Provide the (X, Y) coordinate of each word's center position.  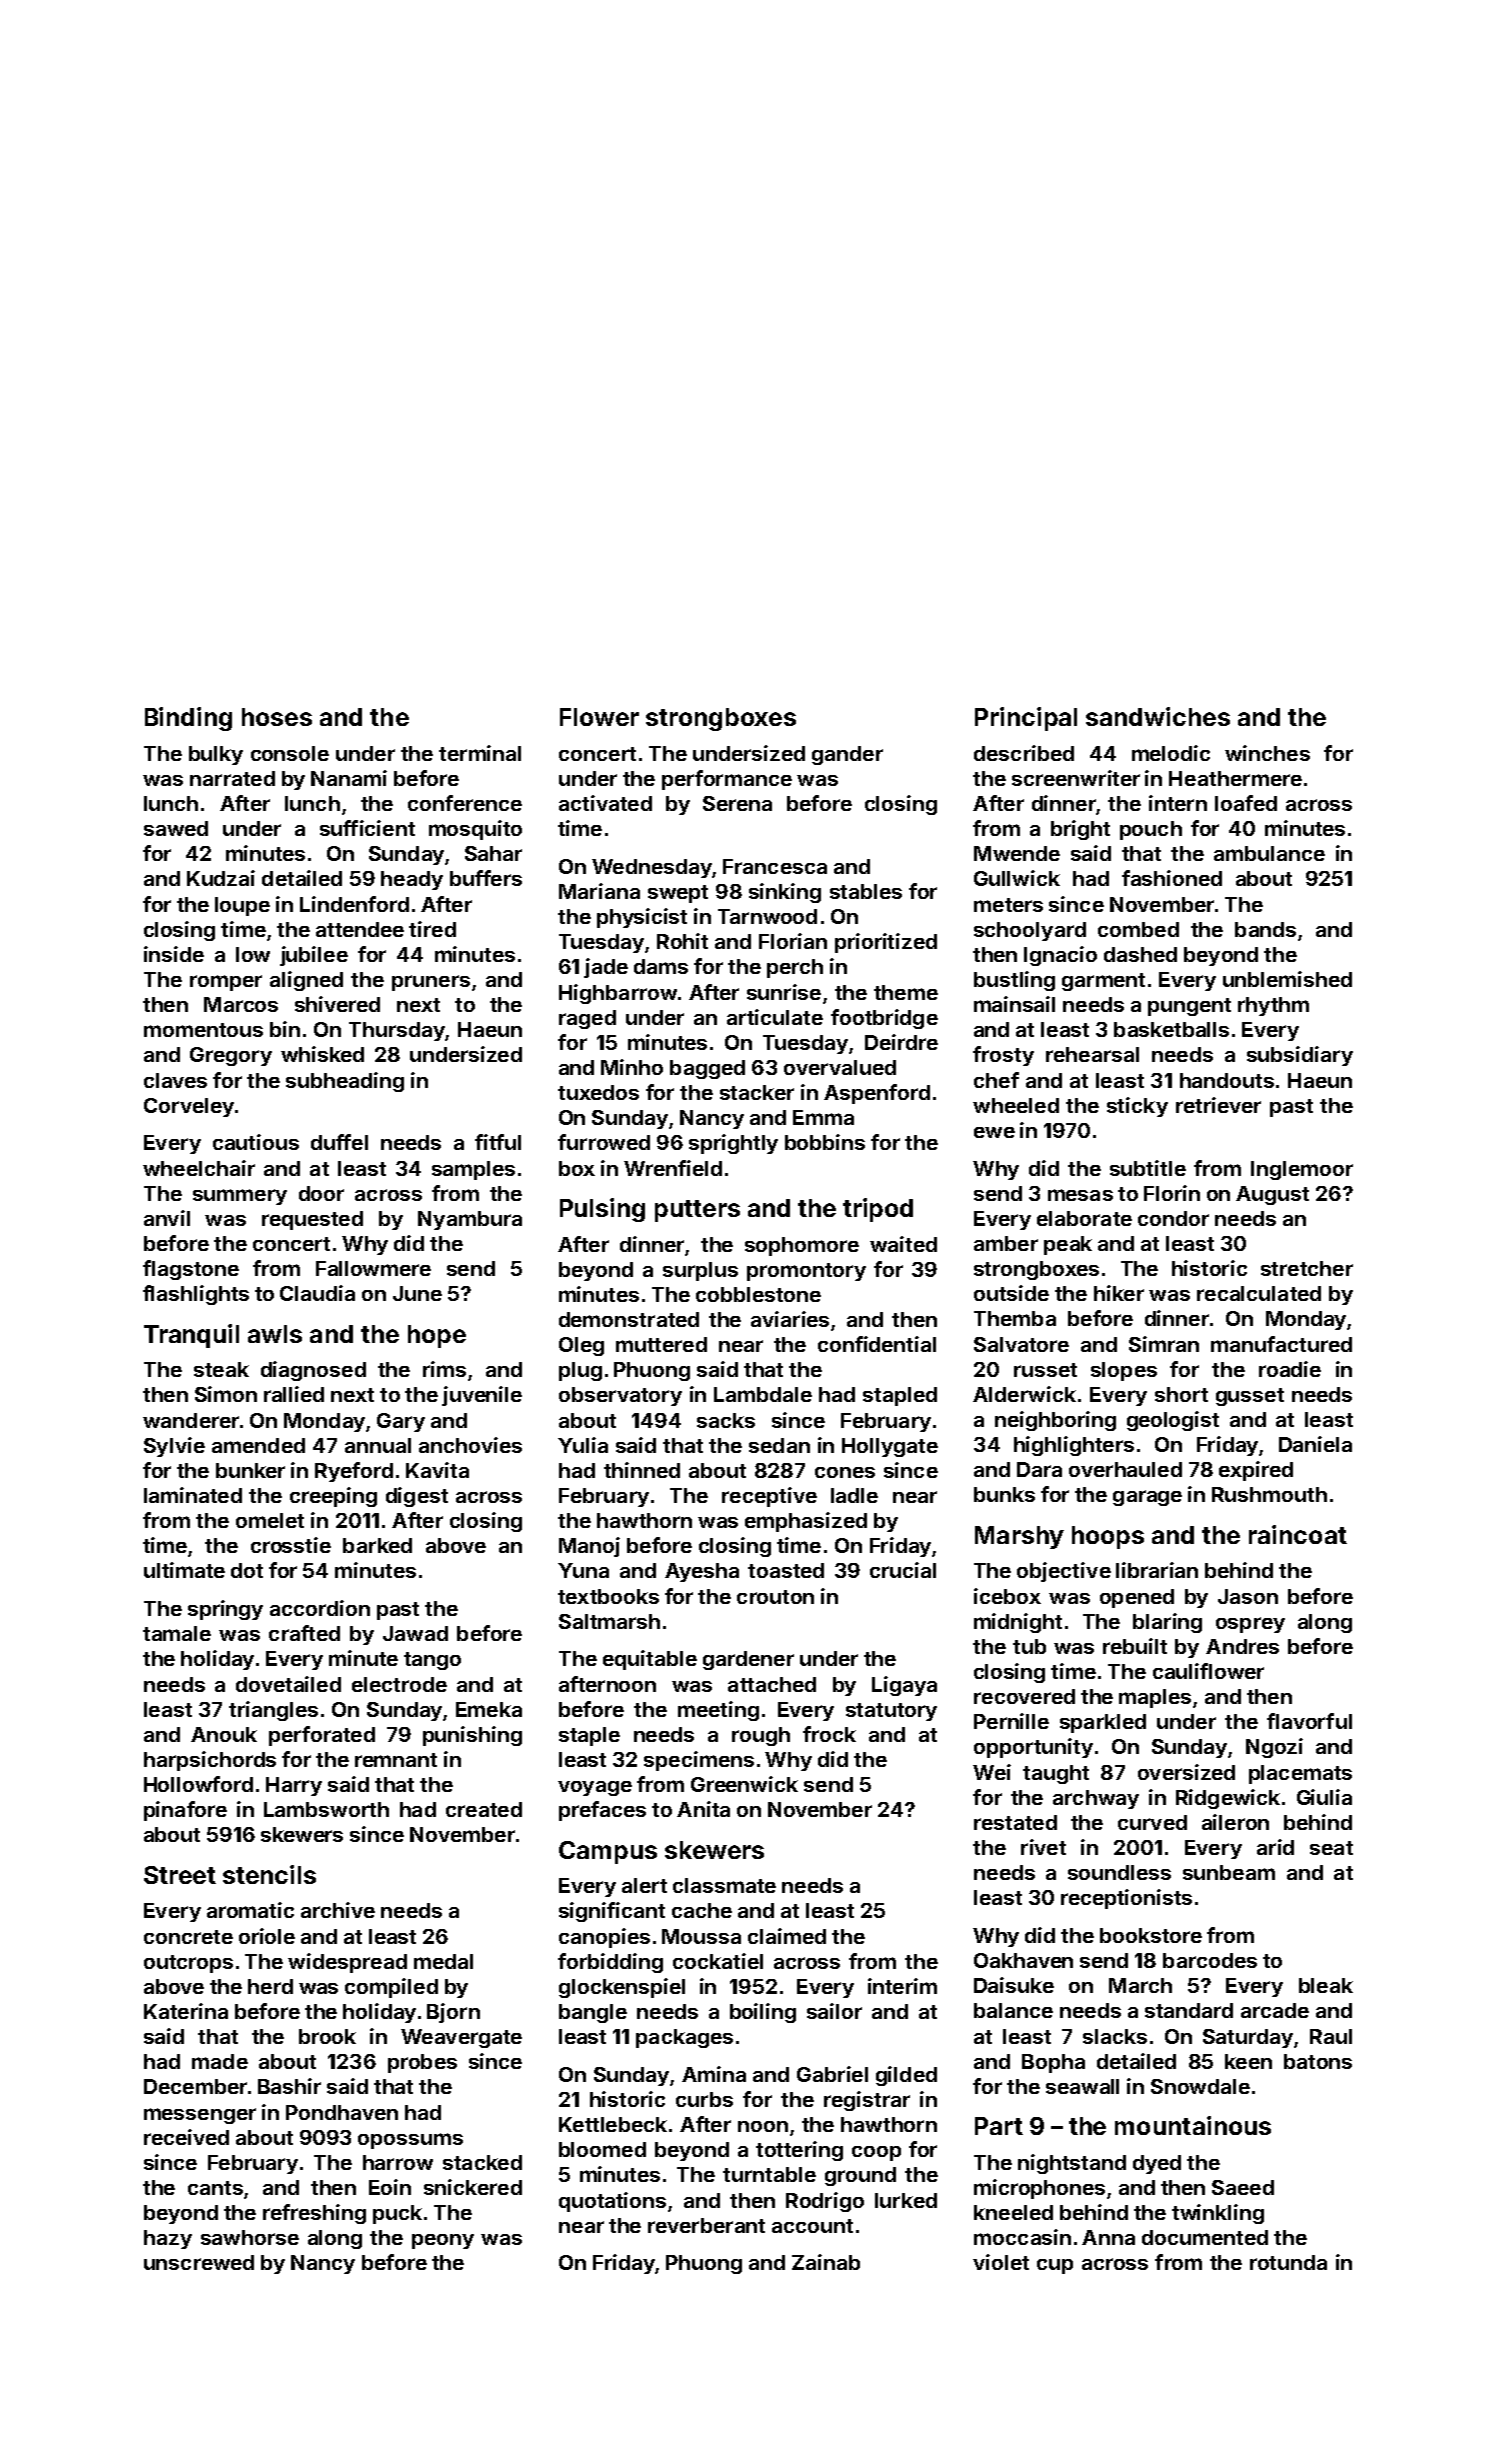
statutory (891, 1712)
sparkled (1103, 1723)
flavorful (1309, 1721)
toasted (786, 1570)
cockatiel (718, 1961)
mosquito (475, 830)
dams (661, 966)
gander (847, 755)
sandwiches (1158, 716)
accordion (320, 1608)
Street (180, 1875)
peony (443, 2241)
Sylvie (174, 1447)
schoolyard (1030, 931)
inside (174, 954)
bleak (1326, 1985)
